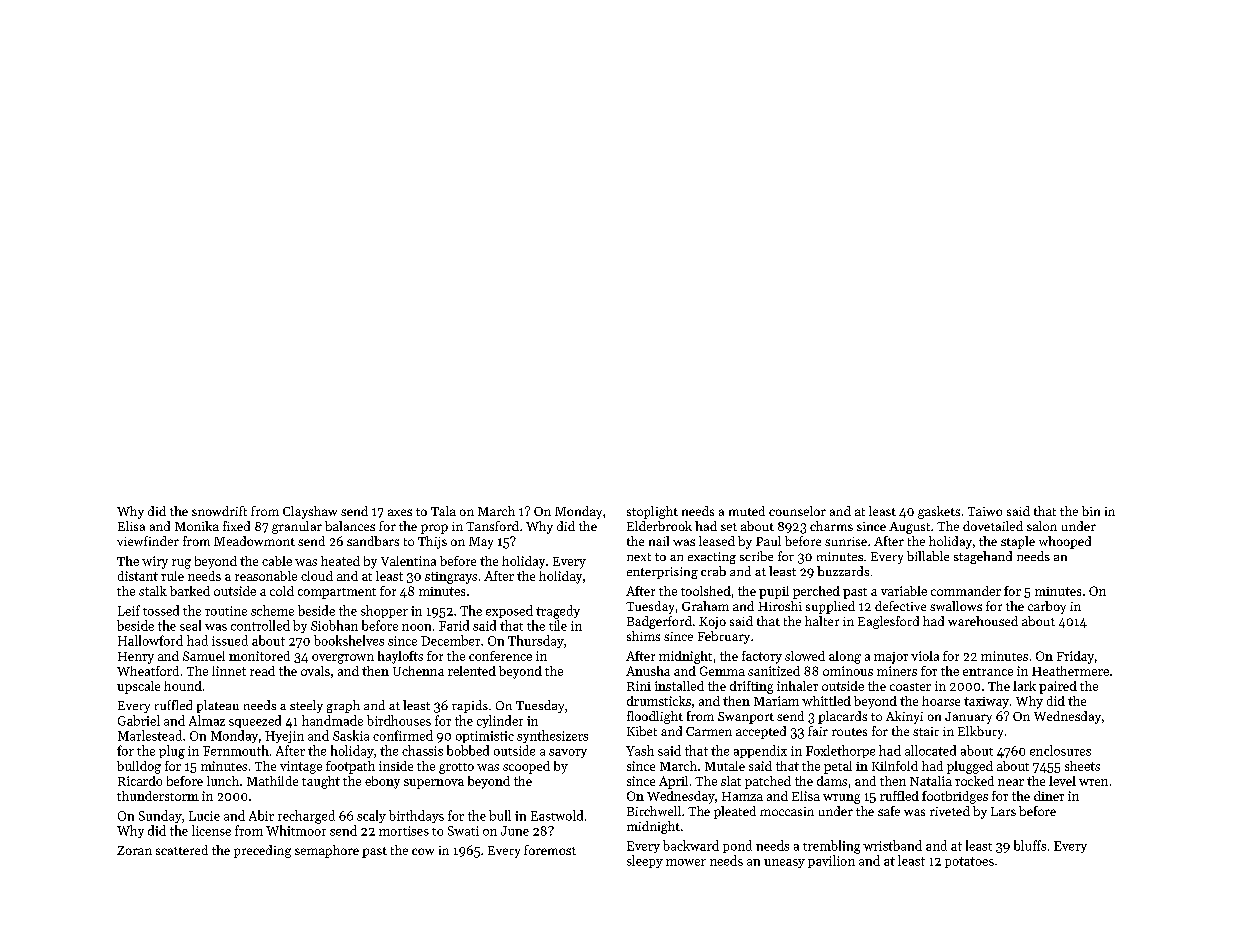 This screenshot has height=952, width=1233. Describe the element at coordinates (805, 656) in the screenshot. I see `slowed` at that location.
